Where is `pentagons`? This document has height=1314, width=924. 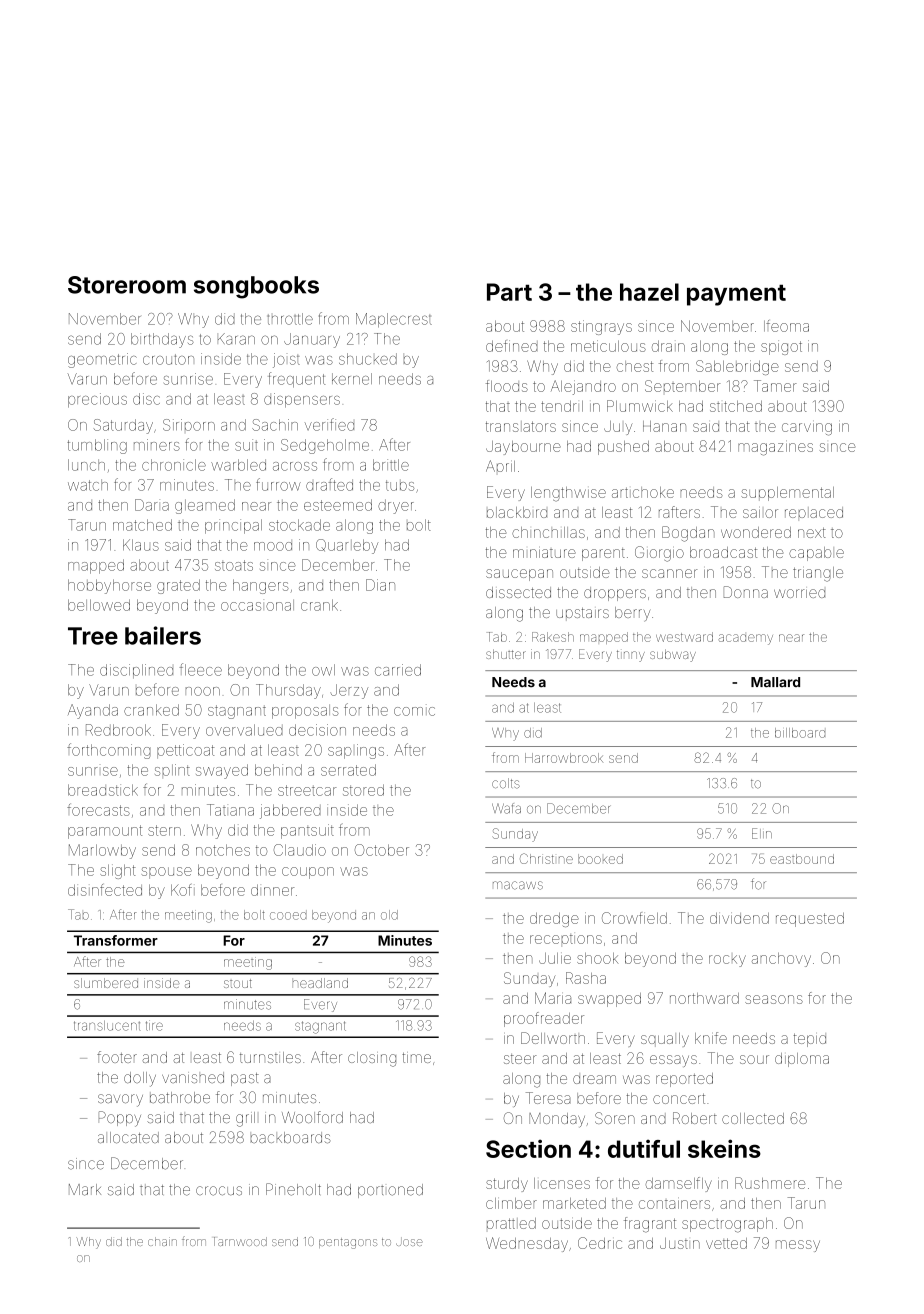 pentagons is located at coordinates (348, 1243).
